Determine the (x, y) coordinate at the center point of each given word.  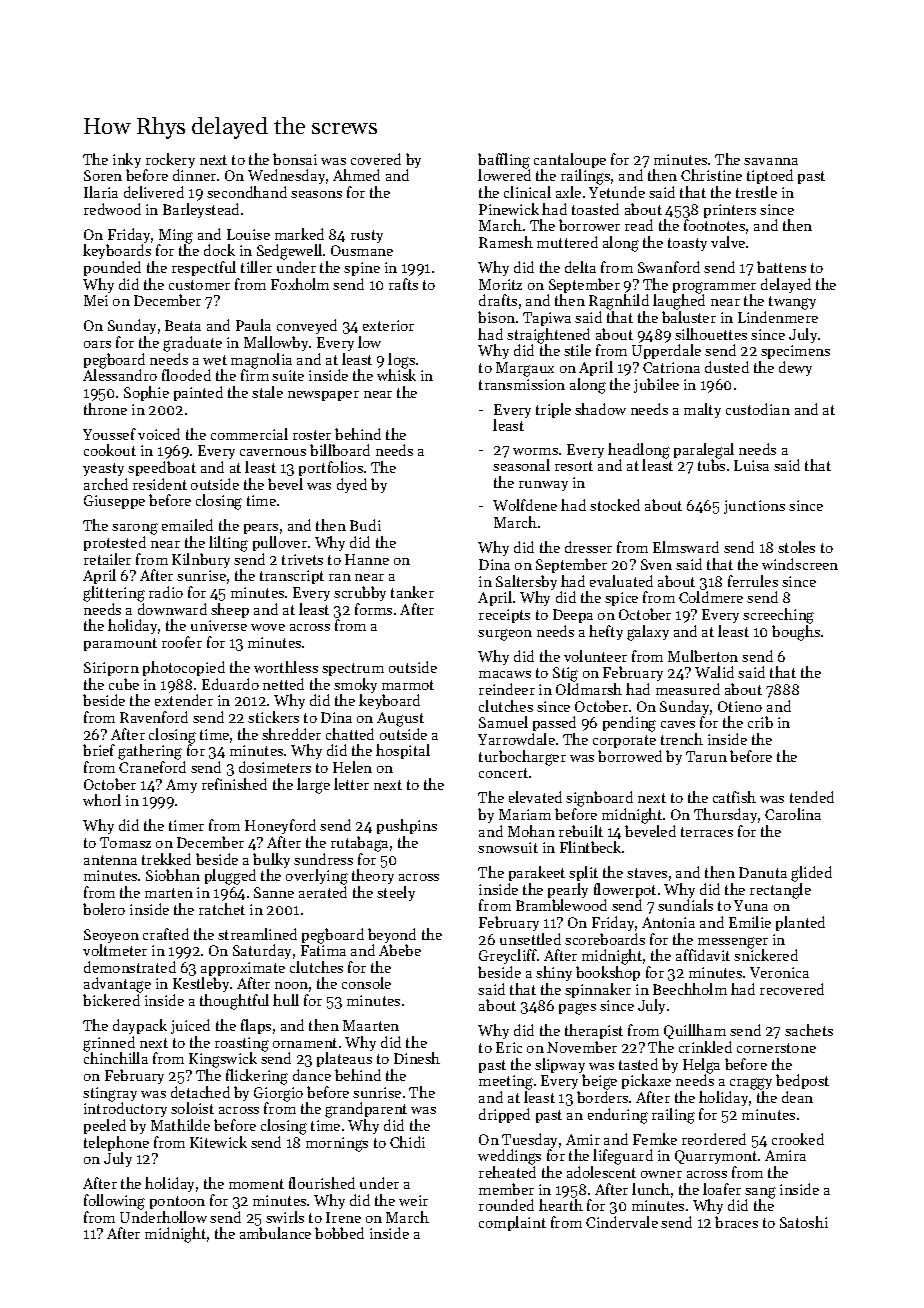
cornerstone (776, 1048)
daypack (140, 1026)
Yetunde (617, 192)
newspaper (323, 396)
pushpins (407, 826)
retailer (107, 559)
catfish (734, 797)
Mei (96, 300)
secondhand (247, 192)
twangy (792, 303)
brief (99, 750)
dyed (352, 485)
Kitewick (218, 1142)
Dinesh (417, 1058)
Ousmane (362, 250)
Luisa (751, 465)
